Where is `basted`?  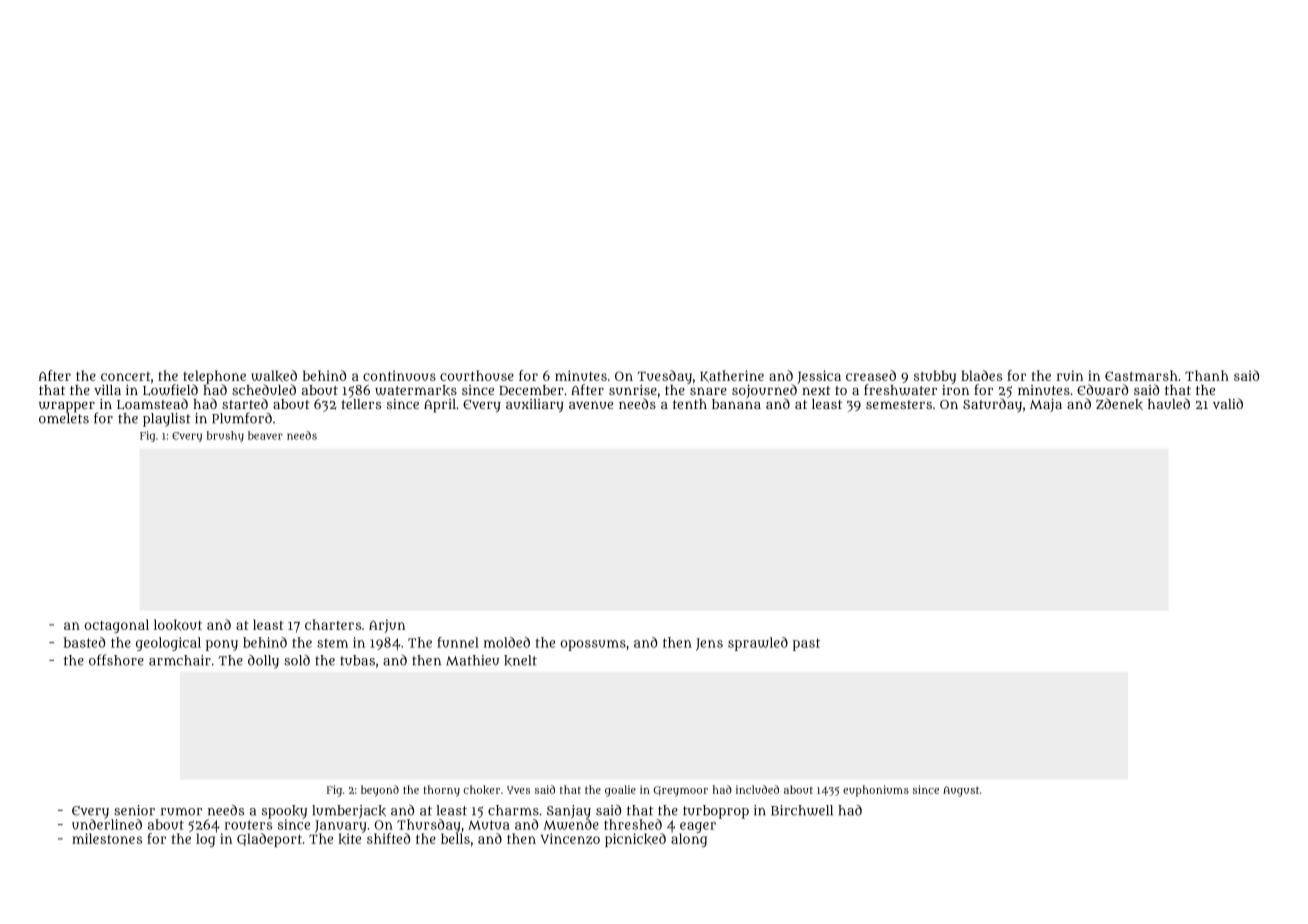
basted is located at coordinates (84, 642).
